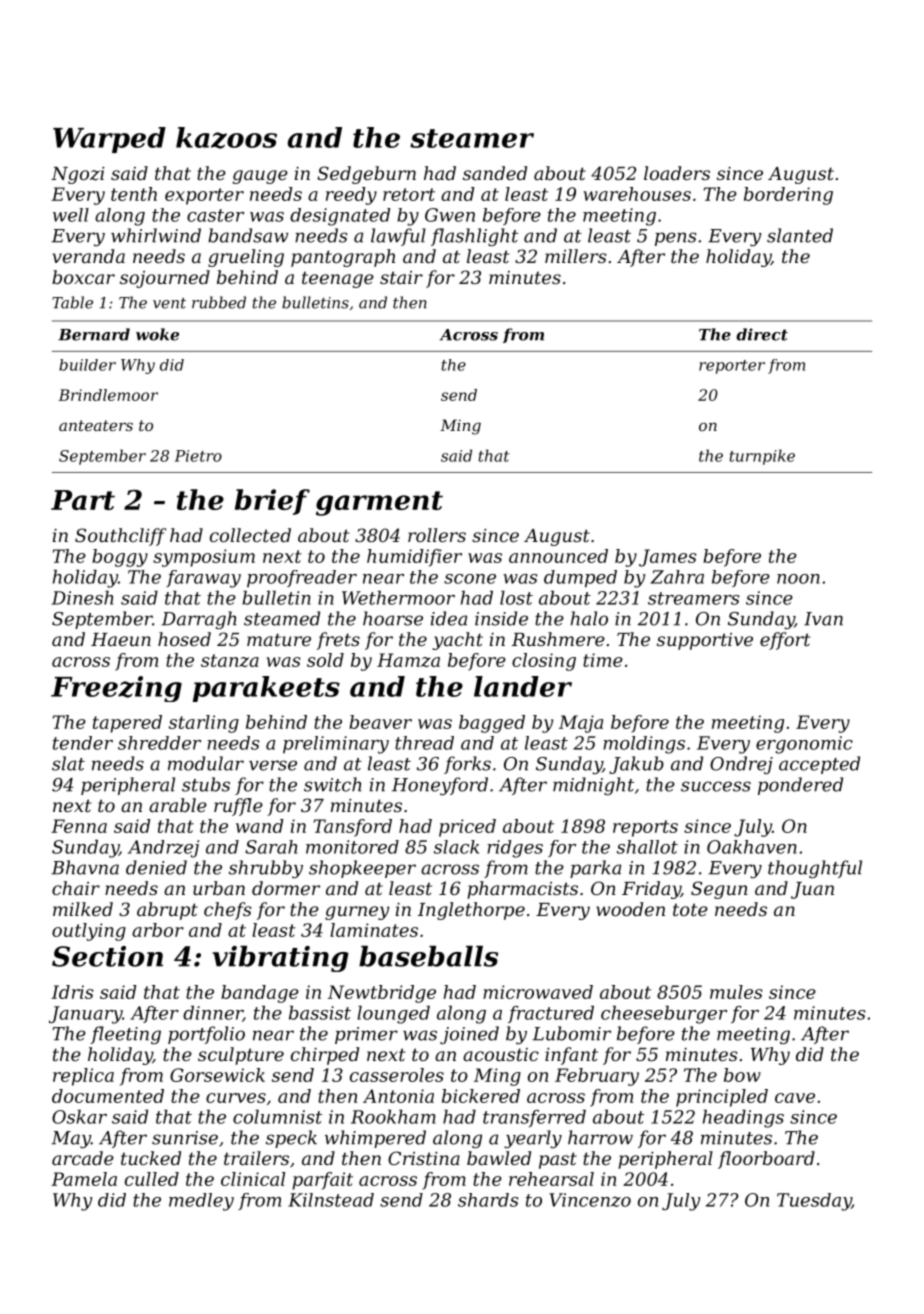 Image resolution: width=924 pixels, height=1314 pixels. I want to click on medley, so click(201, 1202).
